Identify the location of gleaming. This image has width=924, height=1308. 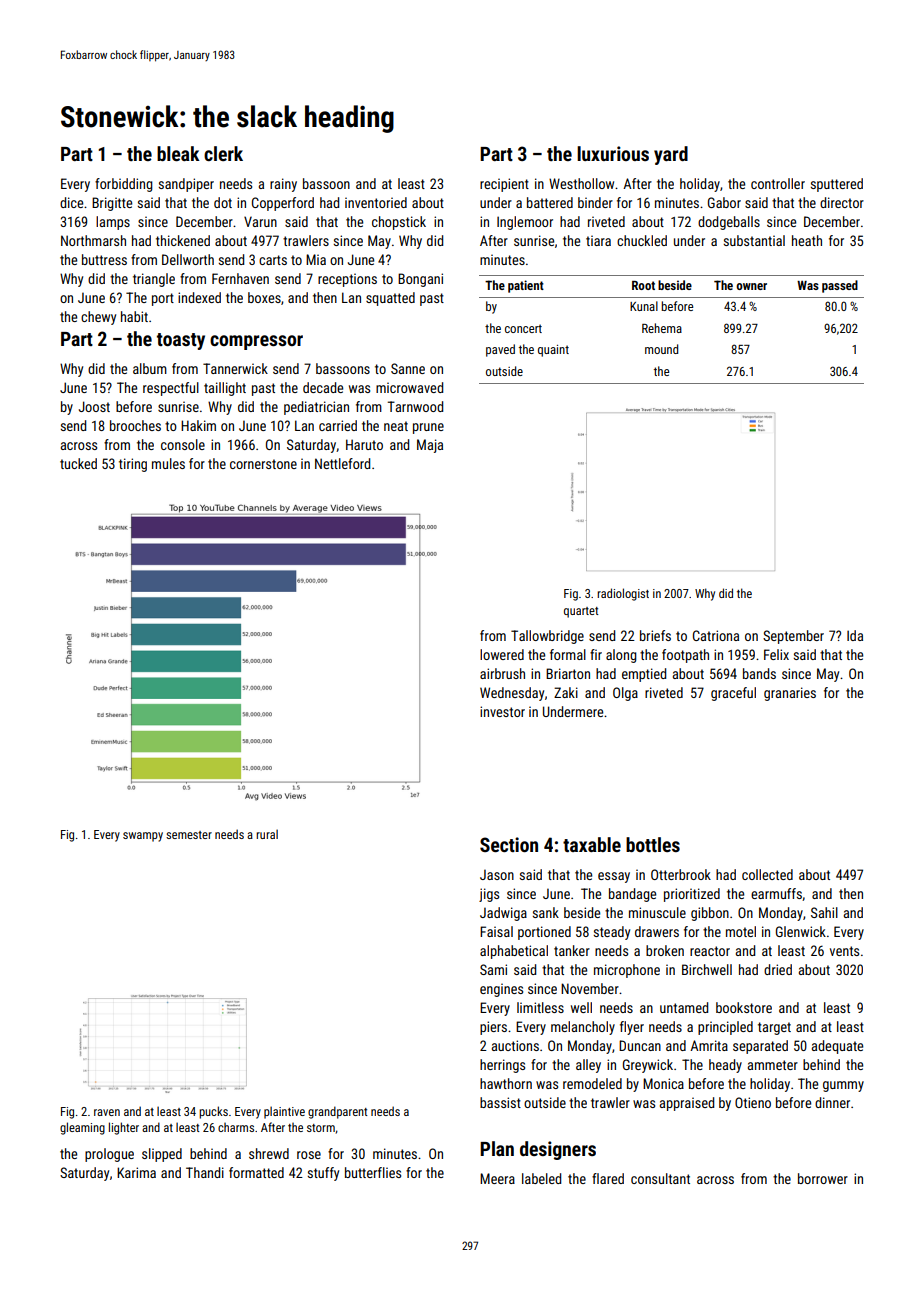
(82, 1128).
